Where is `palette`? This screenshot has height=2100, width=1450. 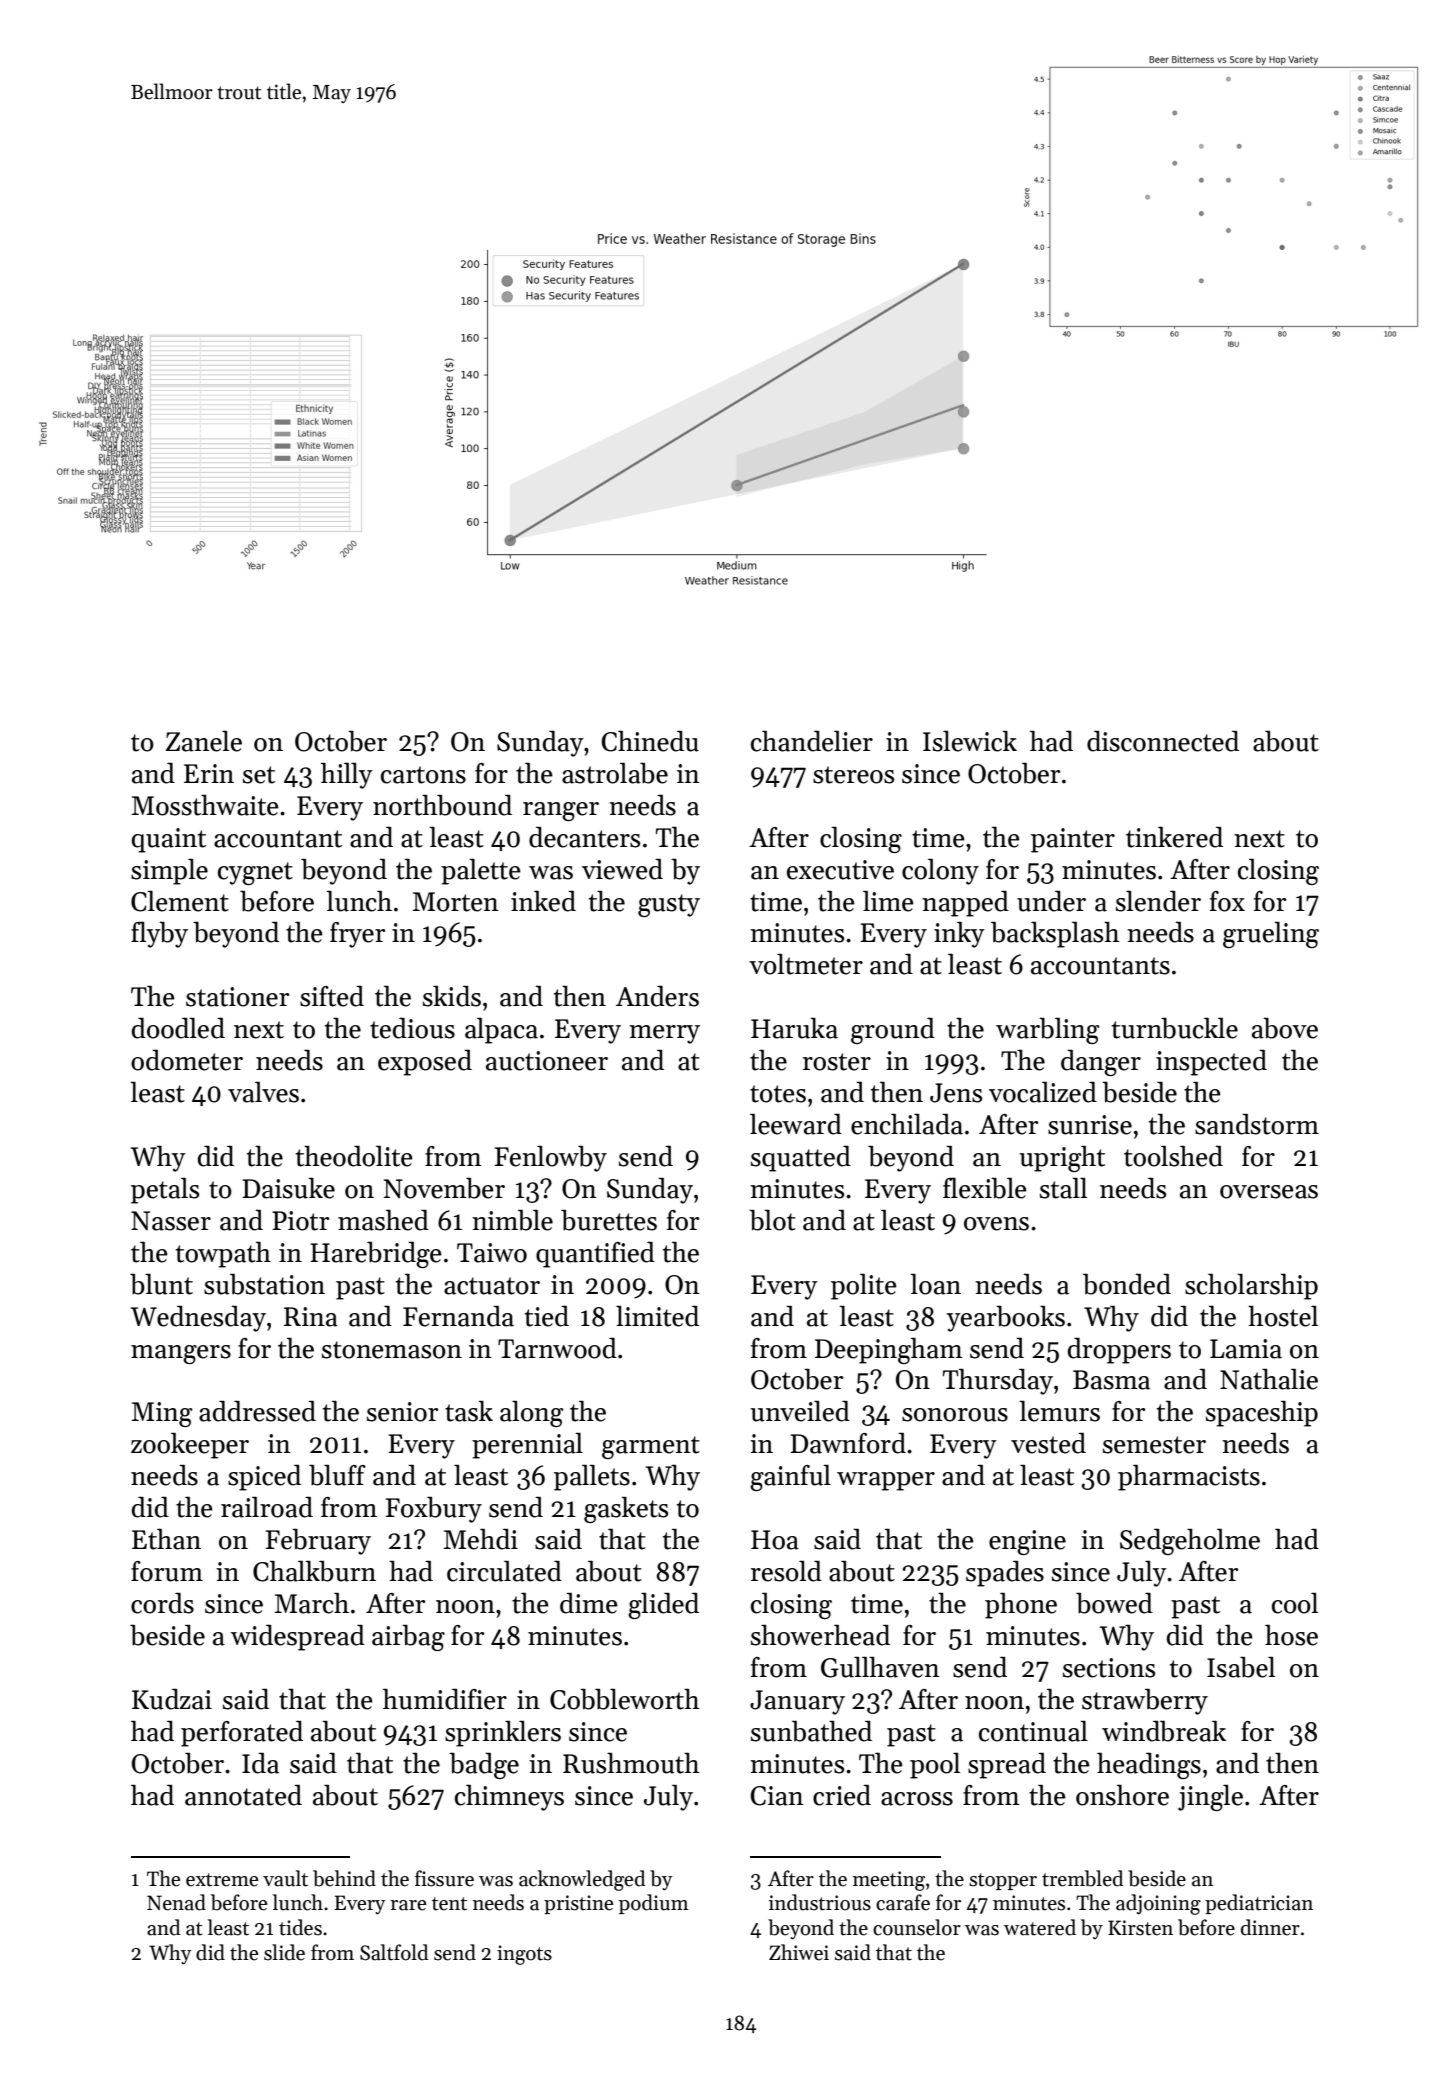
palette is located at coordinates (481, 872).
